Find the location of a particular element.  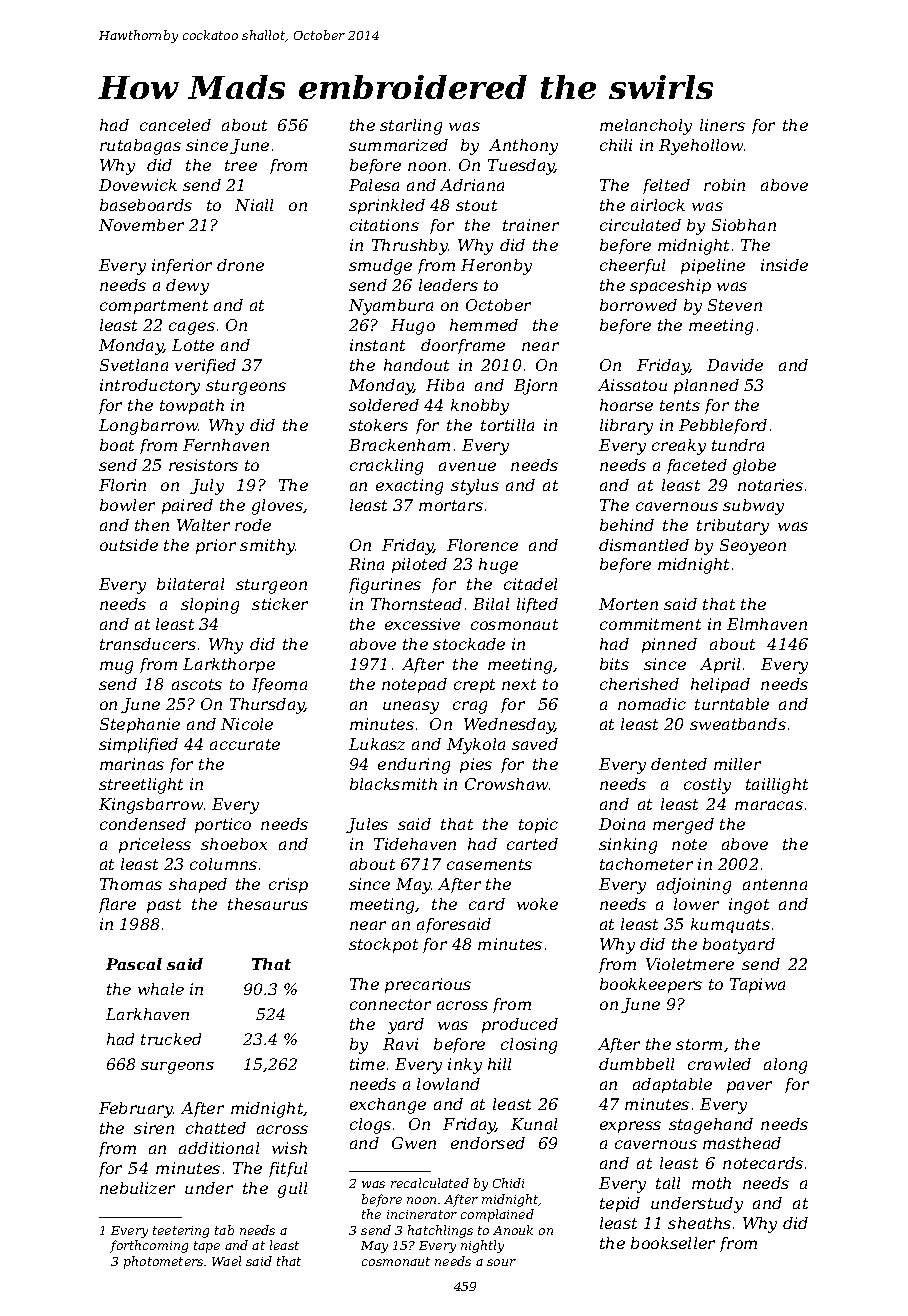

Crowshaw is located at coordinates (506, 784).
